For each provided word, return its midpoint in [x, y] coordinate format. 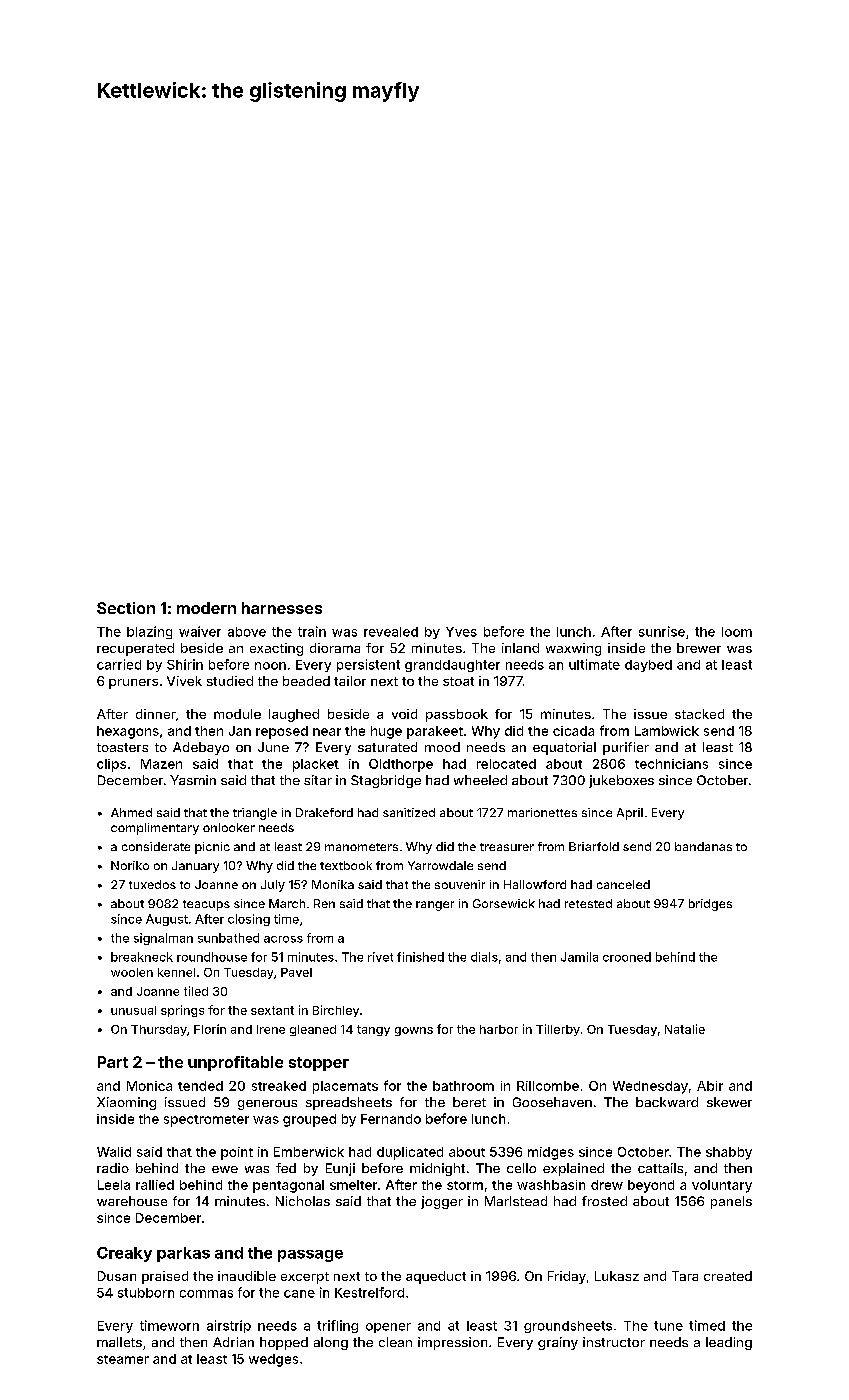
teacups [206, 905]
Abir [710, 1086]
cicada [573, 731]
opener [388, 1328]
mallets [119, 1342]
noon [270, 666]
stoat [458, 681]
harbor [499, 1029]
